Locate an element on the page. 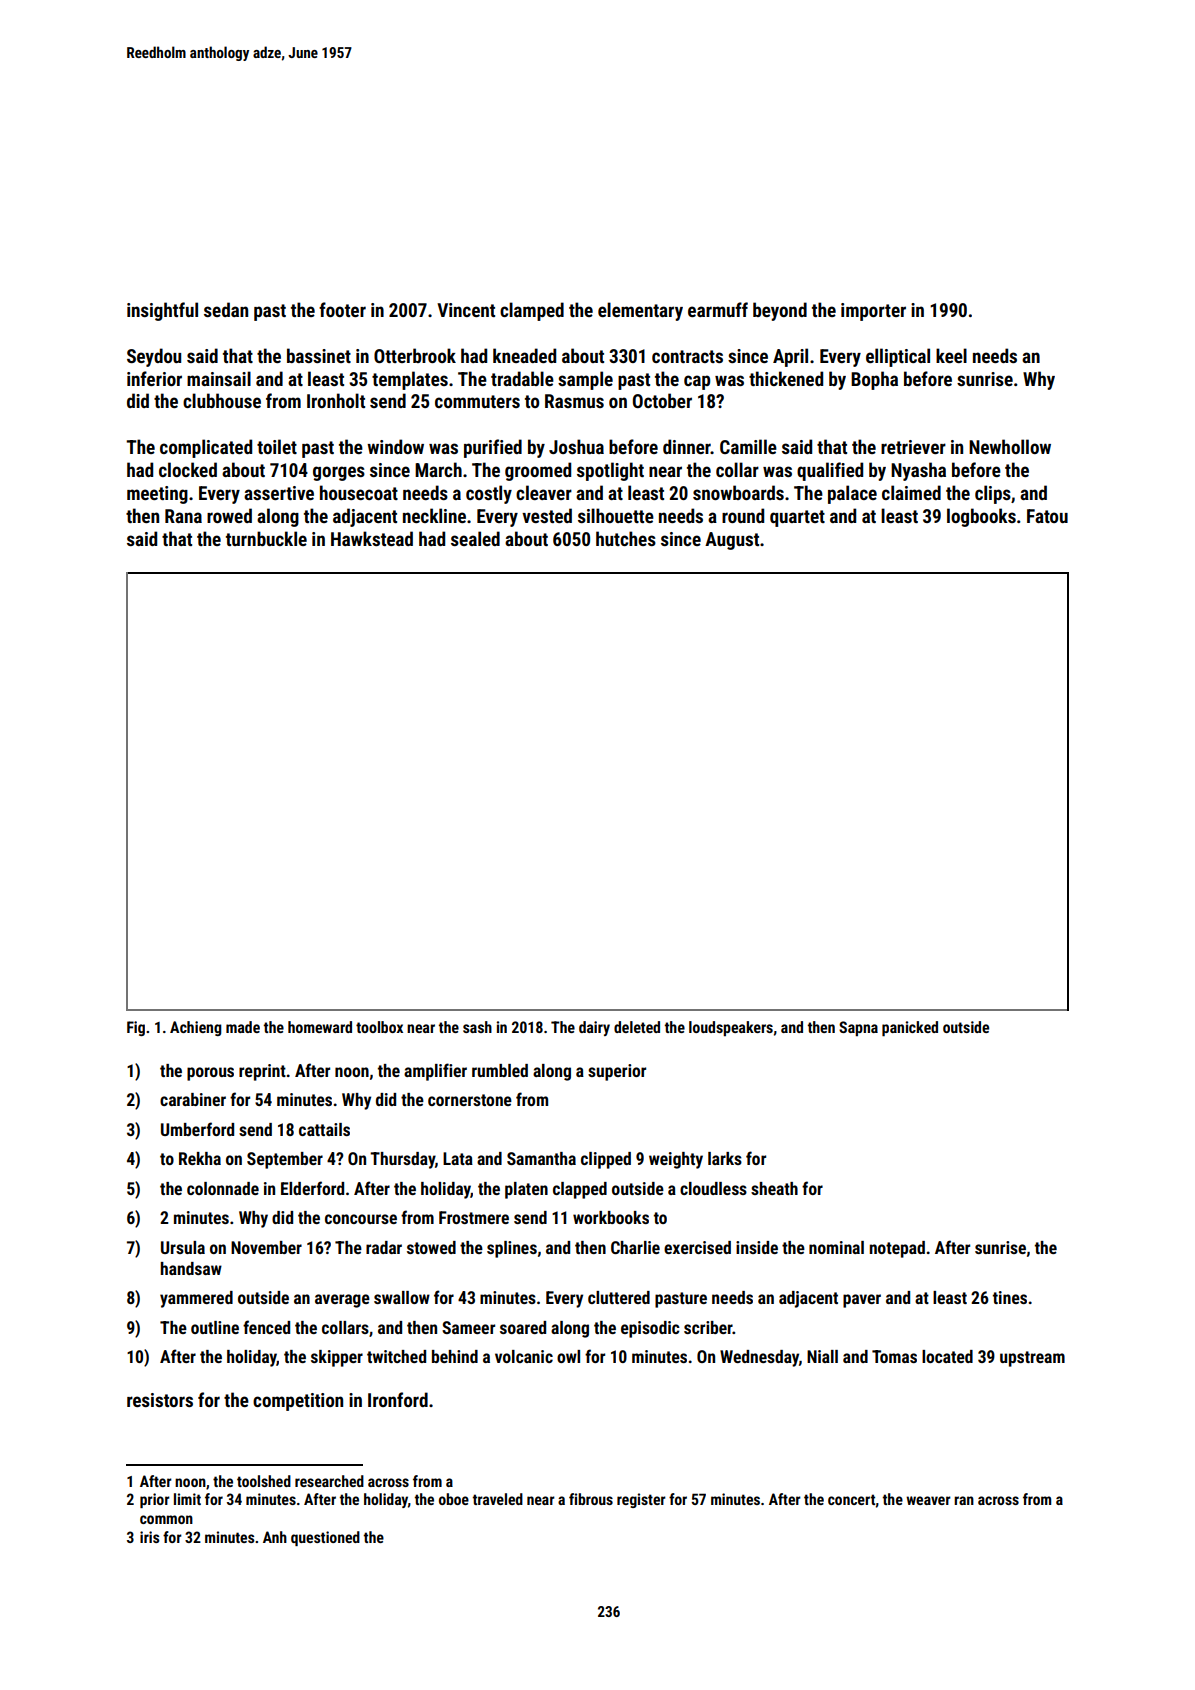  bassinet is located at coordinates (319, 355).
